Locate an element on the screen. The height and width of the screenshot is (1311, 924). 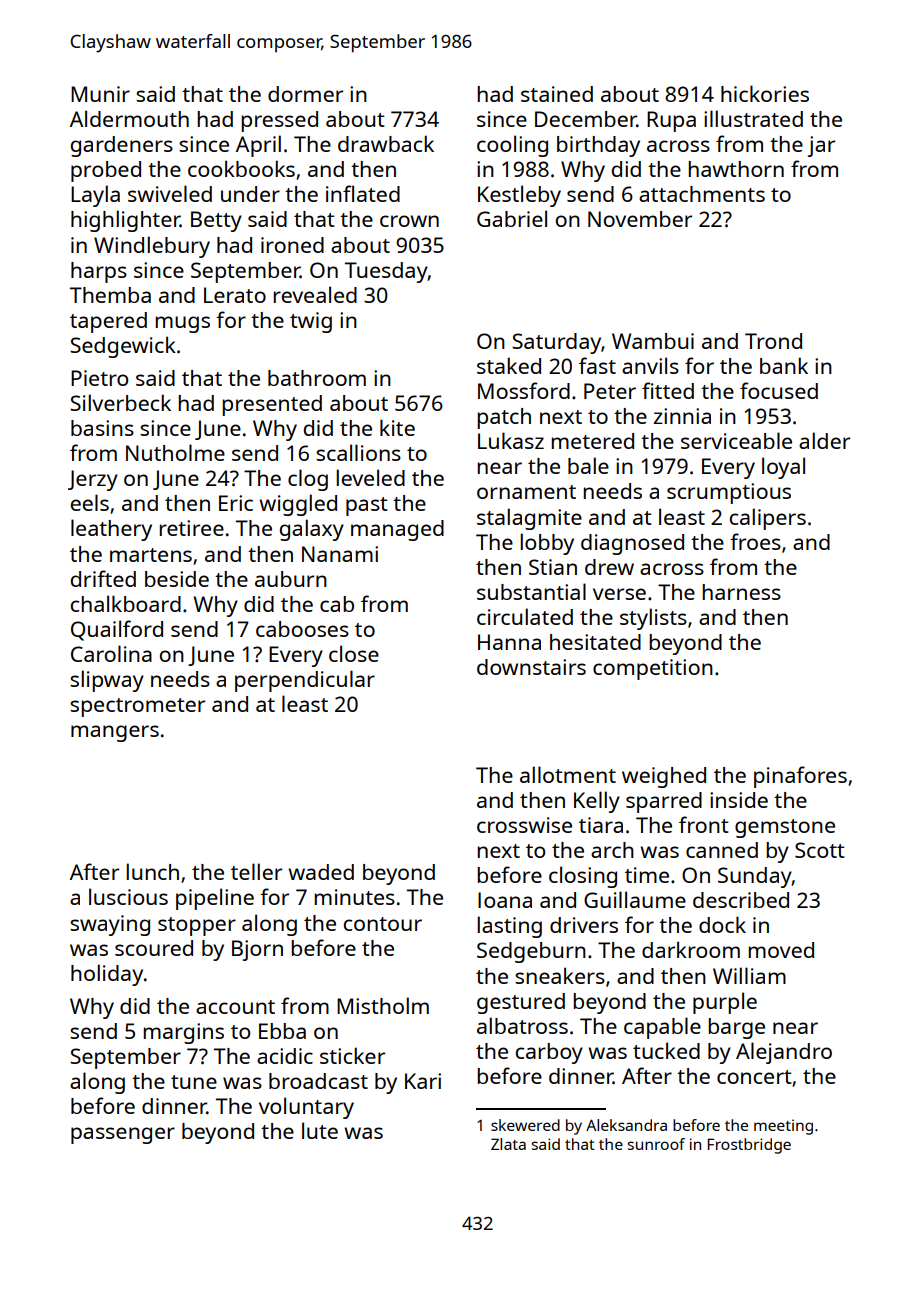
attachments is located at coordinates (702, 194).
